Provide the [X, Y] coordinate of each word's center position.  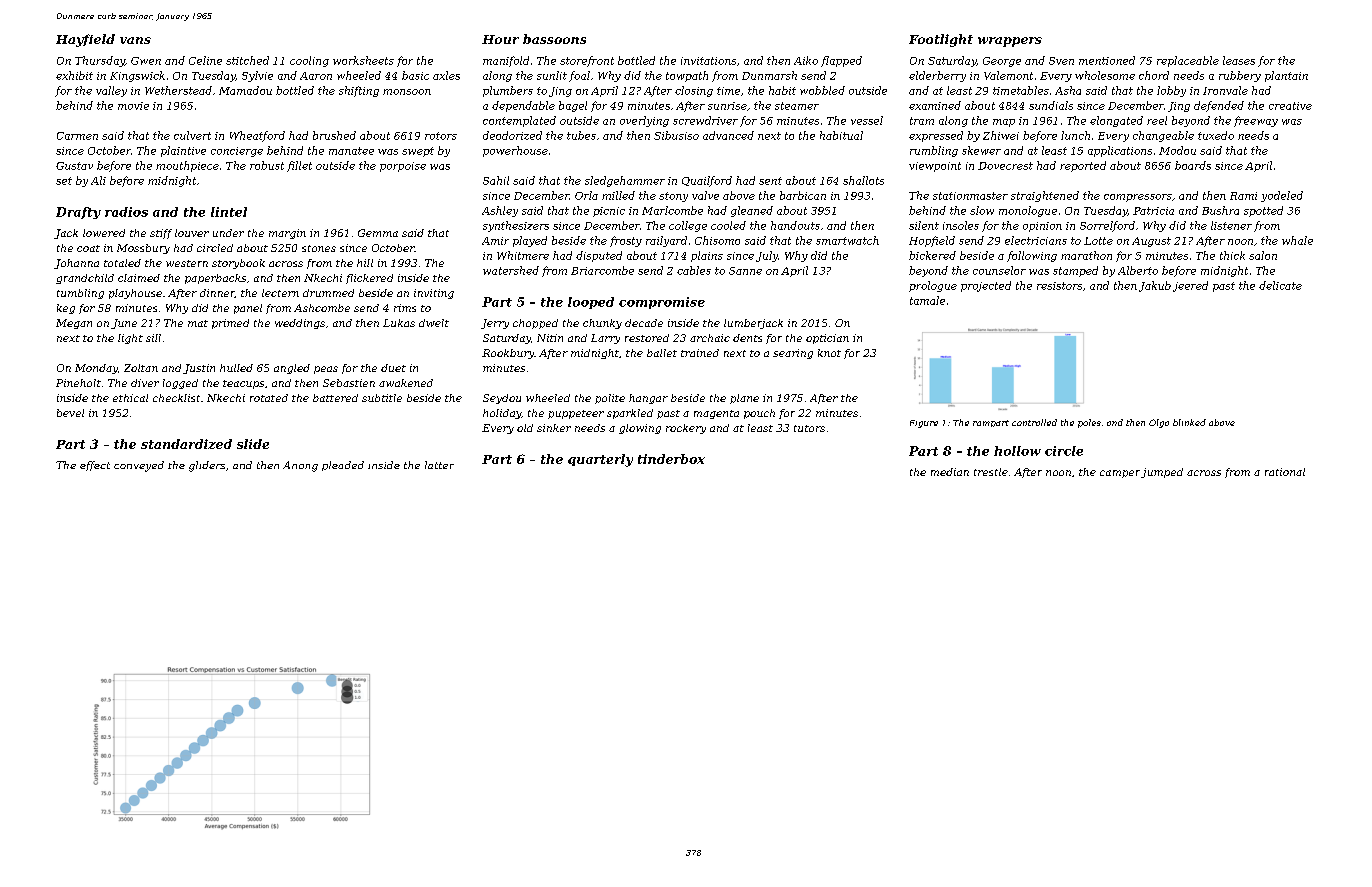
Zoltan [141, 368]
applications [1120, 151]
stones [319, 248]
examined [935, 105]
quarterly [600, 460]
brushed [334, 135]
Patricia [1153, 211]
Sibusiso [676, 135]
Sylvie [257, 76]
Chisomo [717, 240]
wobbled [822, 90]
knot [829, 353]
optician [827, 339]
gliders [207, 466]
